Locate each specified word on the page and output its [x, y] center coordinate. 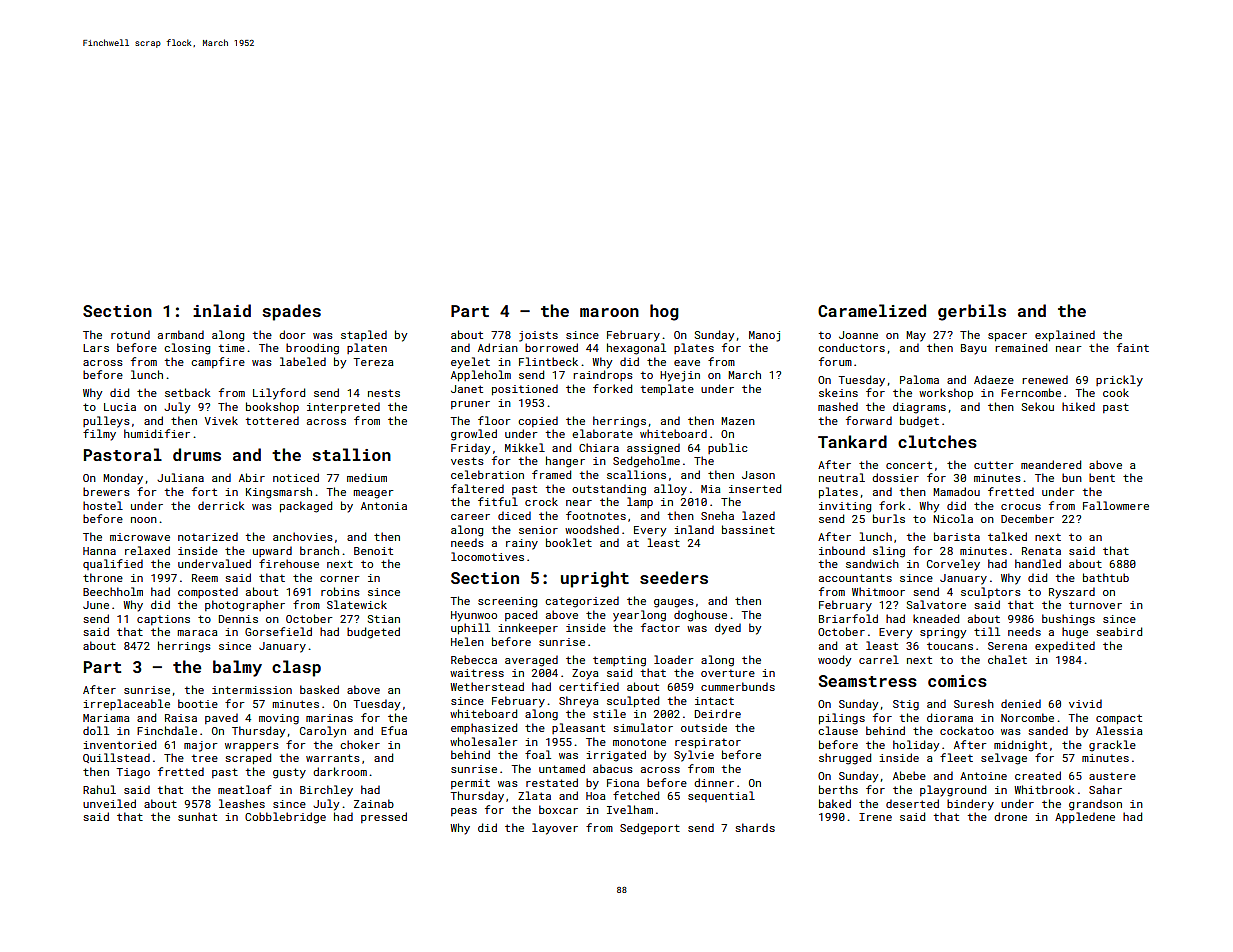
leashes [242, 803]
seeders [674, 577]
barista [957, 536]
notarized [208, 536]
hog [664, 312]
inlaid [222, 310]
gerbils [972, 312]
